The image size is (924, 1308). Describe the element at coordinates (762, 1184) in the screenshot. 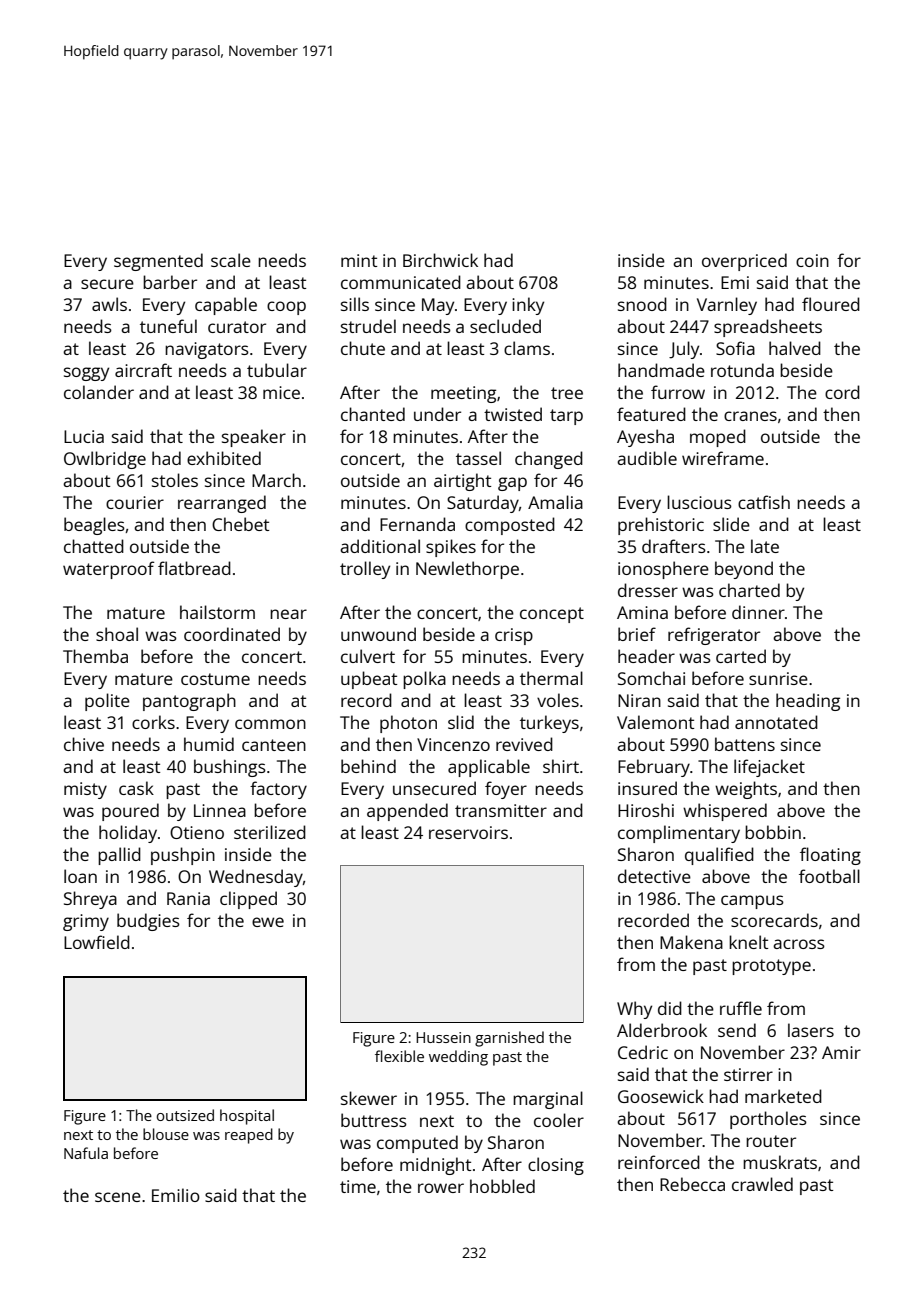

I see `crawled` at that location.
